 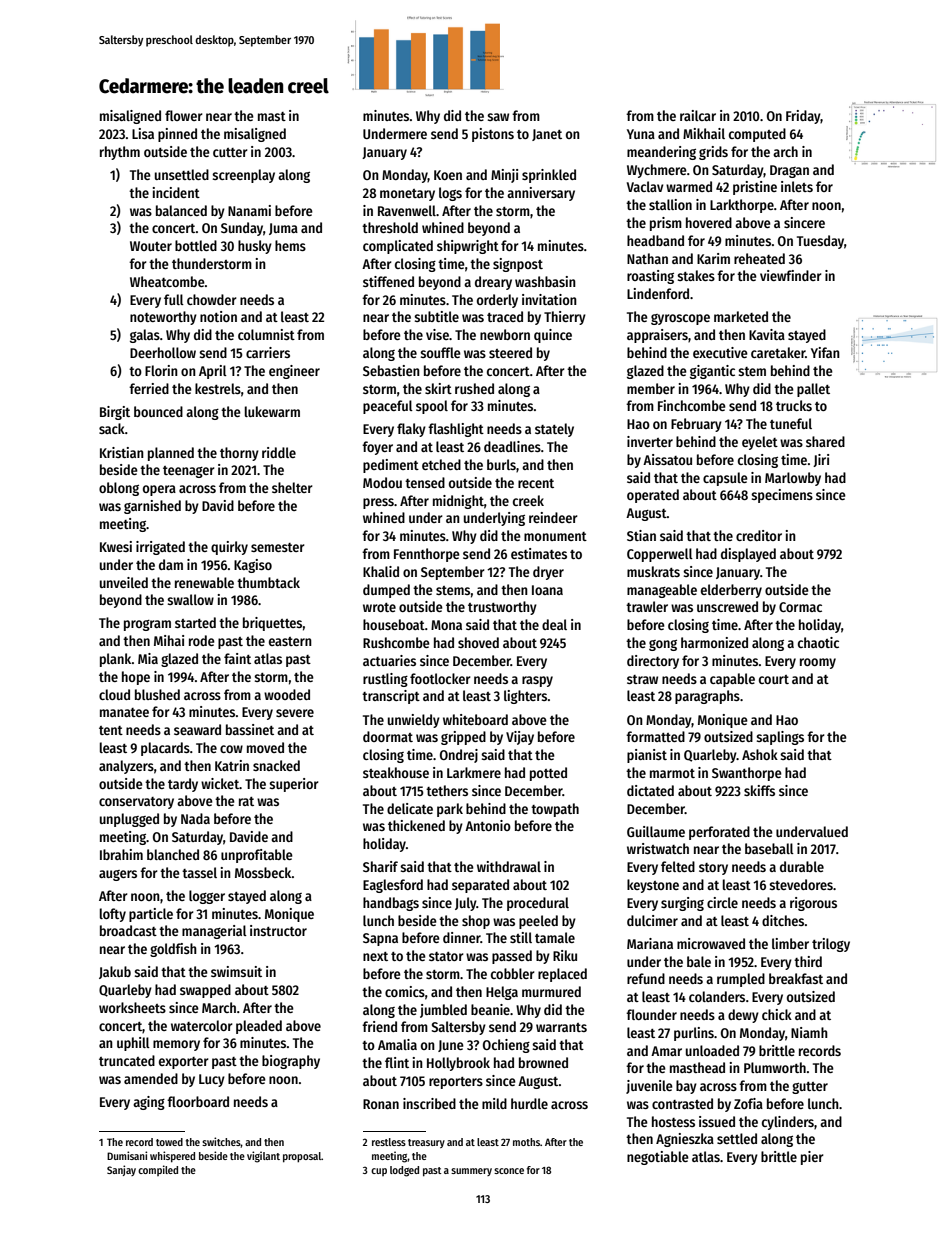 What do you see at coordinates (184, 115) in the screenshot?
I see `flower` at bounding box center [184, 115].
